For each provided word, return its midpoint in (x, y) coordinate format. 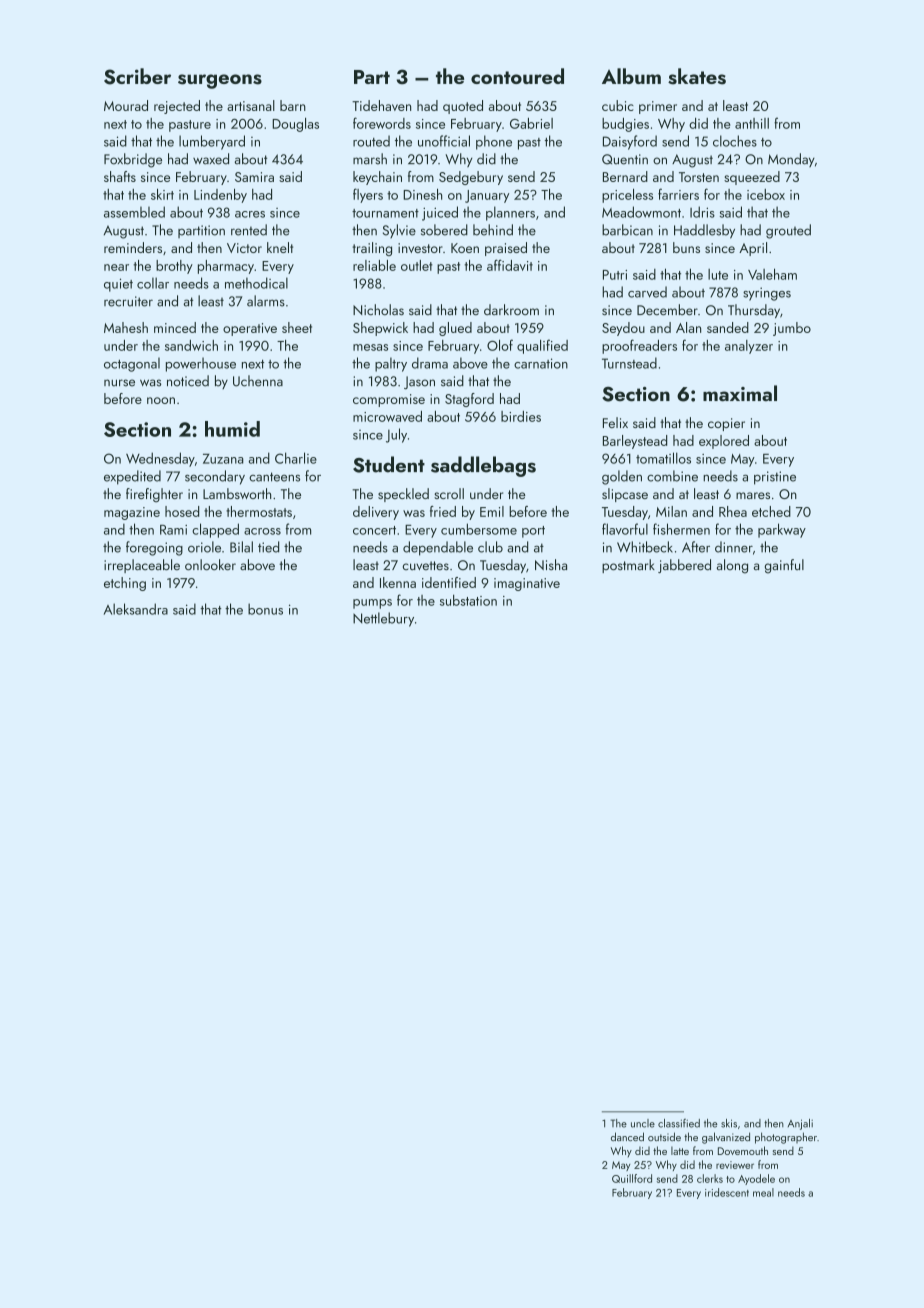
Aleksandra (136, 609)
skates (697, 76)
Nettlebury (383, 619)
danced (627, 1136)
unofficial (444, 141)
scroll (449, 493)
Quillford (632, 1178)
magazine (132, 513)
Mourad (126, 105)
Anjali (800, 1124)
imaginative (527, 584)
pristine (775, 478)
